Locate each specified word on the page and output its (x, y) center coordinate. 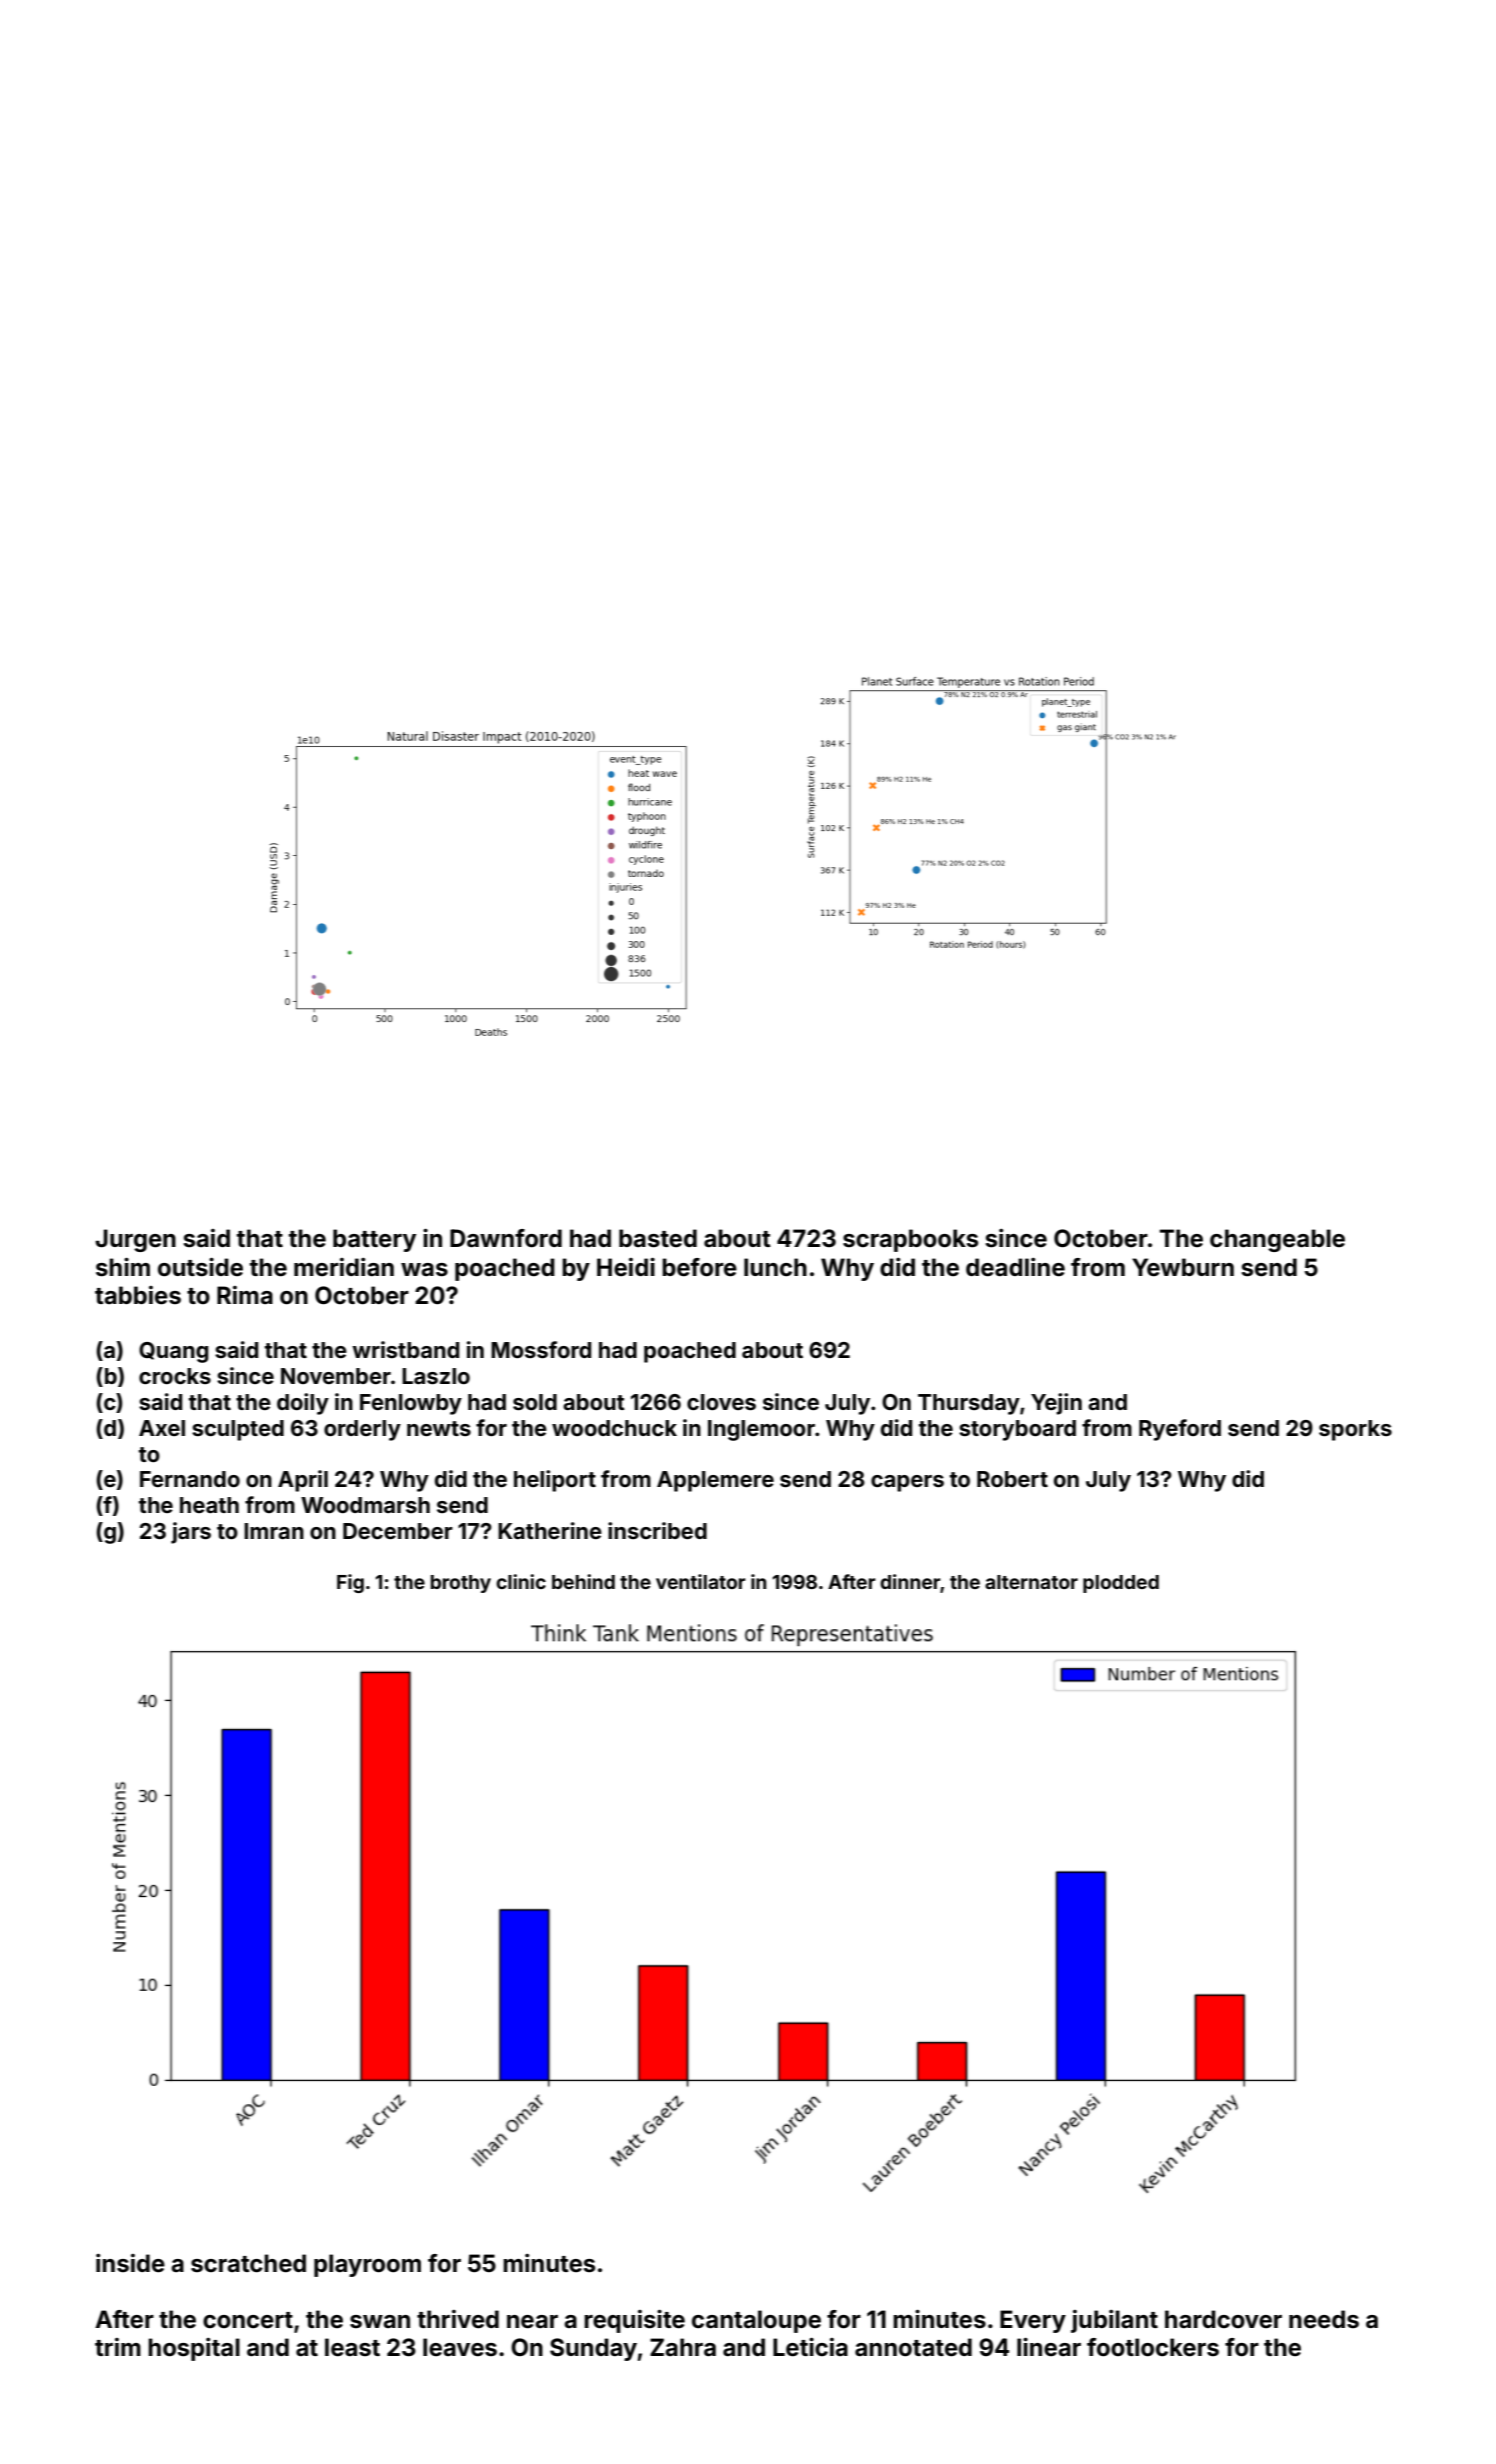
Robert (1012, 1479)
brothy (461, 1584)
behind (583, 1581)
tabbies (138, 1295)
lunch (775, 1267)
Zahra (683, 2347)
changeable (1277, 1240)
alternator (1031, 1582)
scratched (248, 2263)
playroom (367, 2265)
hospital (194, 2349)
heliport (555, 1481)
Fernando (190, 1479)
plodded (1121, 1584)
